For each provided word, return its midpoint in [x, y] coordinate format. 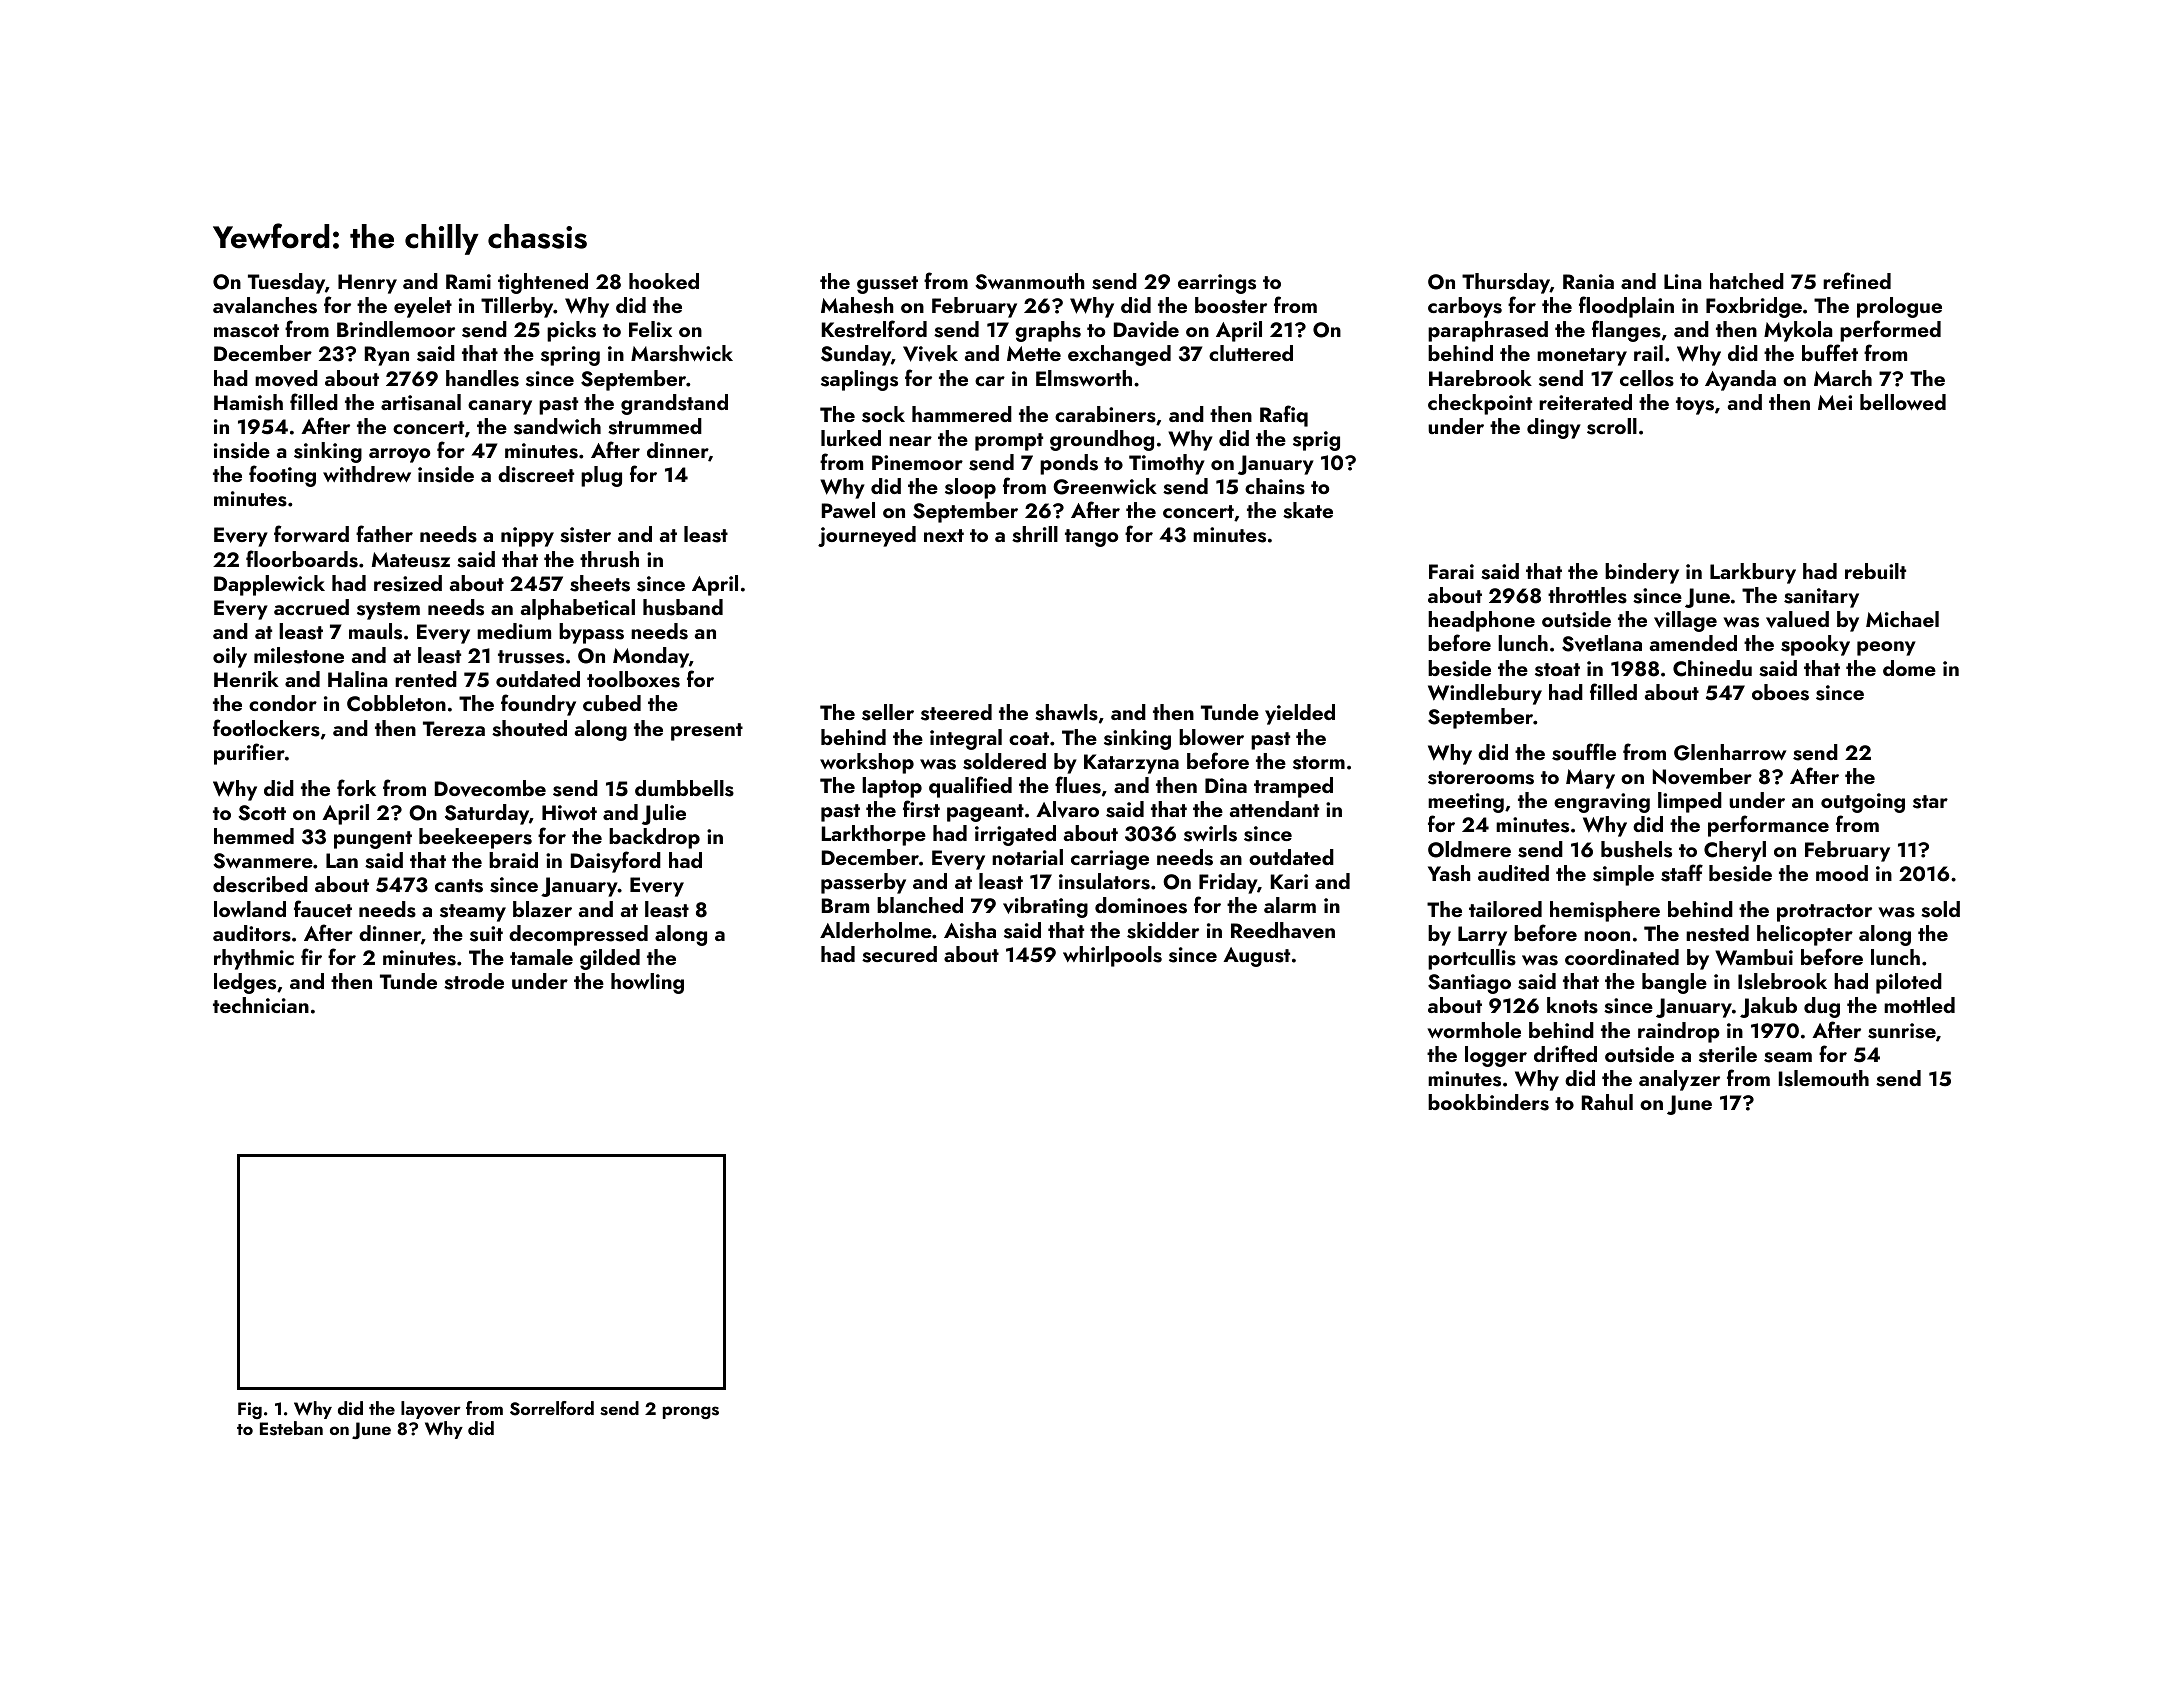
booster [1231, 305]
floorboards [302, 559]
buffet [1830, 352]
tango [1092, 538]
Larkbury [1753, 573]
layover [431, 1410]
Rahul [1607, 1102]
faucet [323, 908]
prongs [691, 1412]
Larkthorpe [874, 835]
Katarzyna [1131, 764]
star [1930, 802]
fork [356, 787]
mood [1842, 873]
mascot [246, 331]
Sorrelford [552, 1408]
